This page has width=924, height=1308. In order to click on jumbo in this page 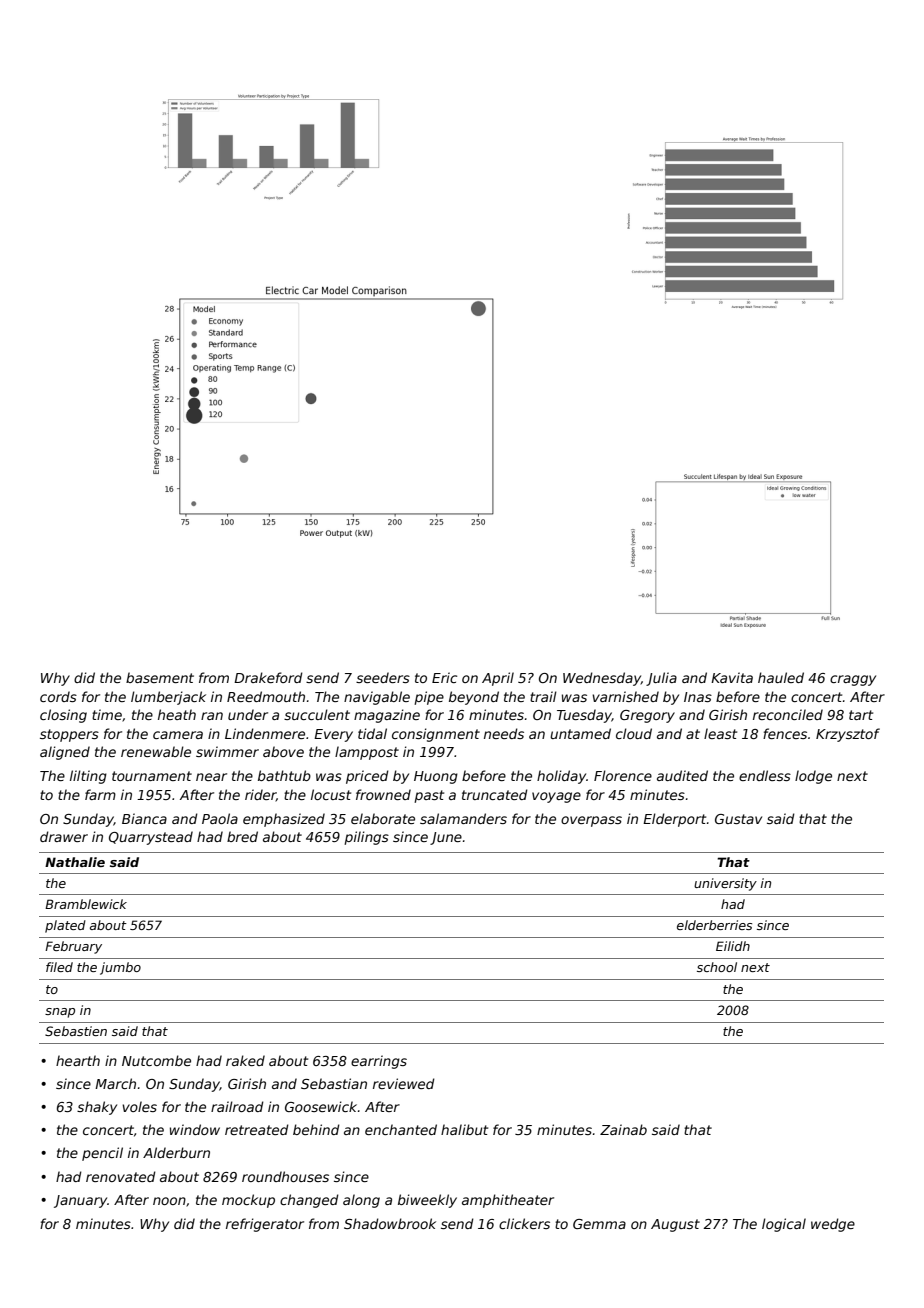, I will do `click(120, 968)`.
